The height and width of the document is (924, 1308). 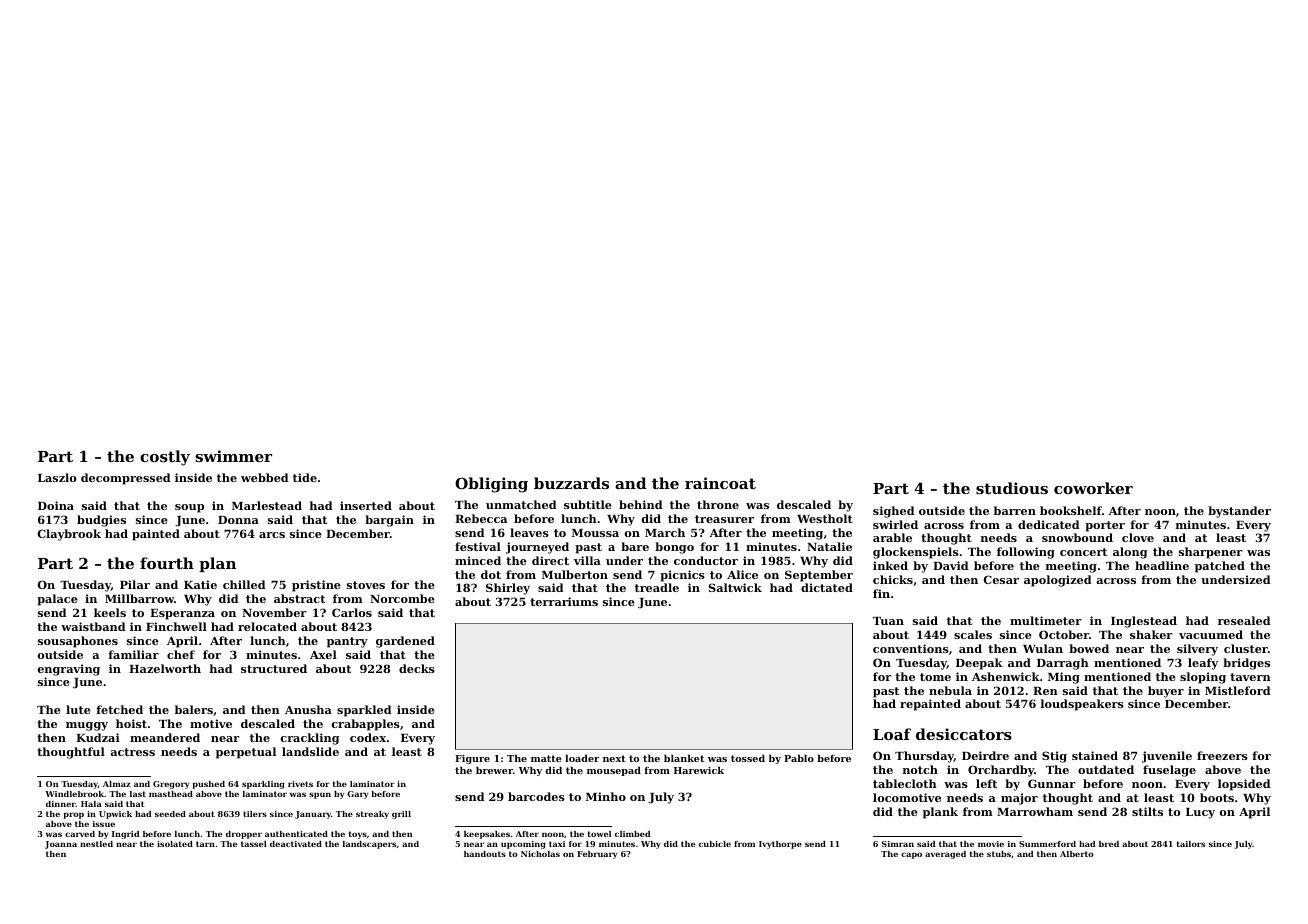 I want to click on Doina, so click(x=56, y=505).
